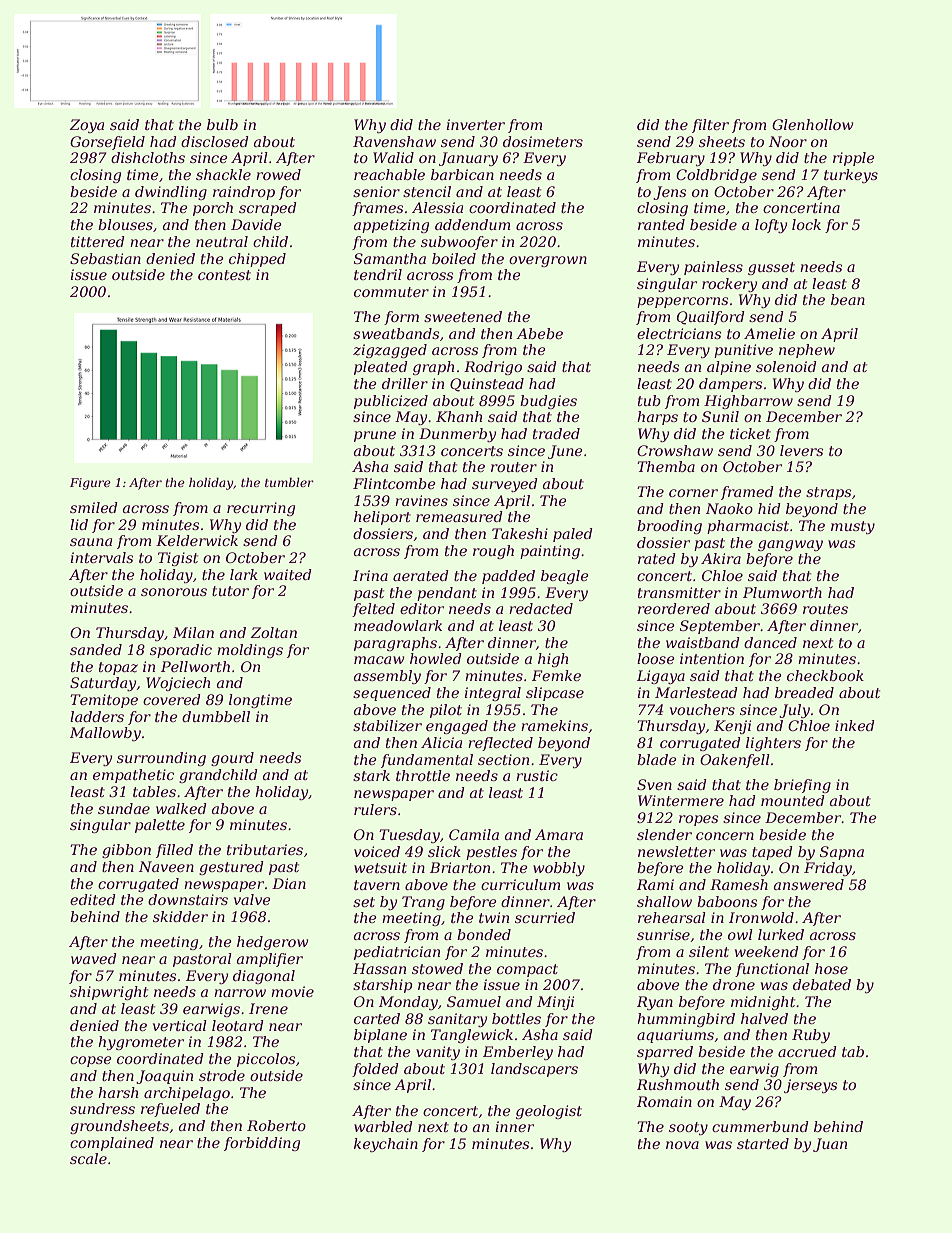  I want to click on solenoid, so click(786, 366).
